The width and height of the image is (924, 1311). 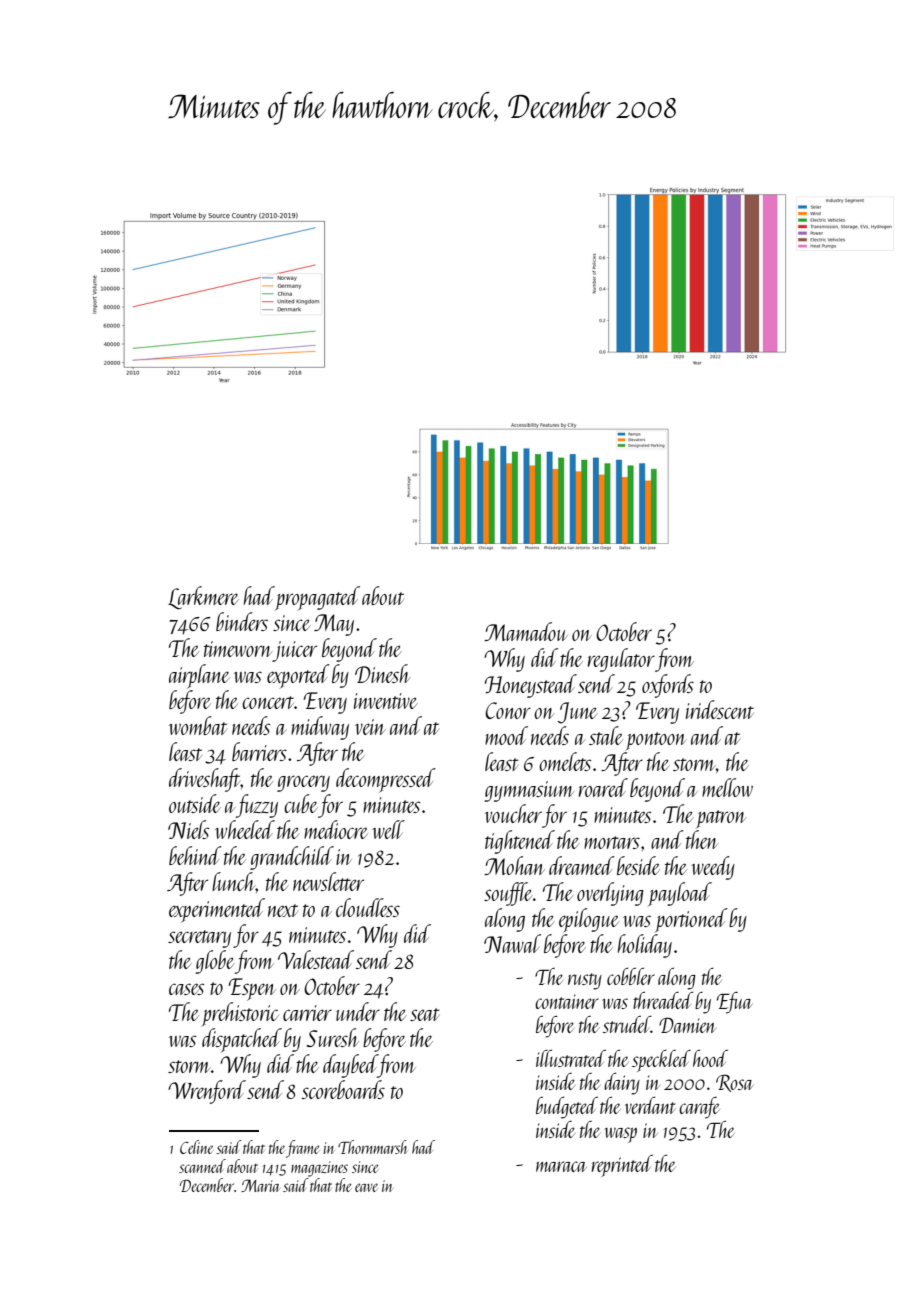 What do you see at coordinates (603, 787) in the image?
I see `roared` at bounding box center [603, 787].
